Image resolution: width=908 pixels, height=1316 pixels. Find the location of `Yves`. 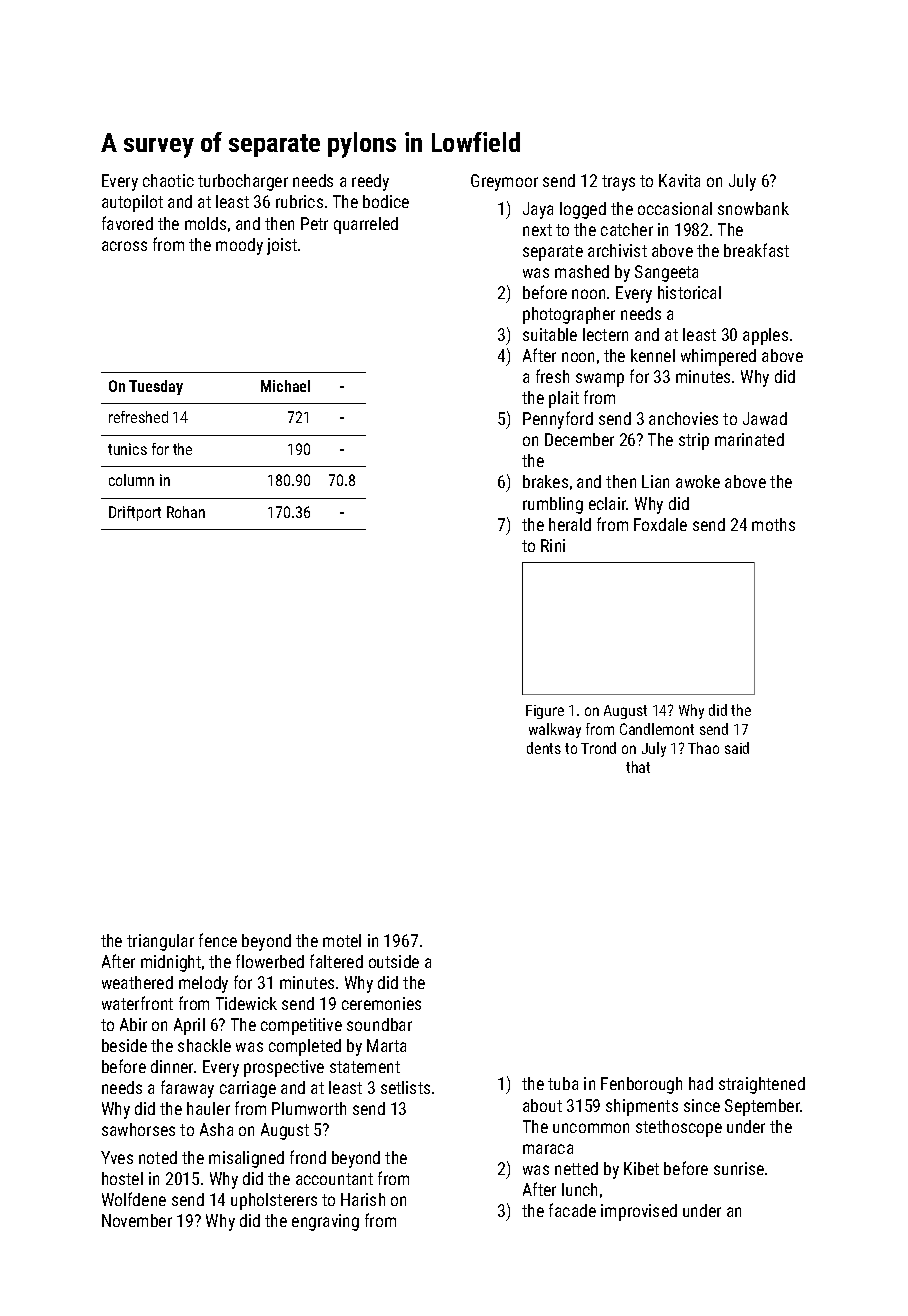

Yves is located at coordinates (117, 1157).
